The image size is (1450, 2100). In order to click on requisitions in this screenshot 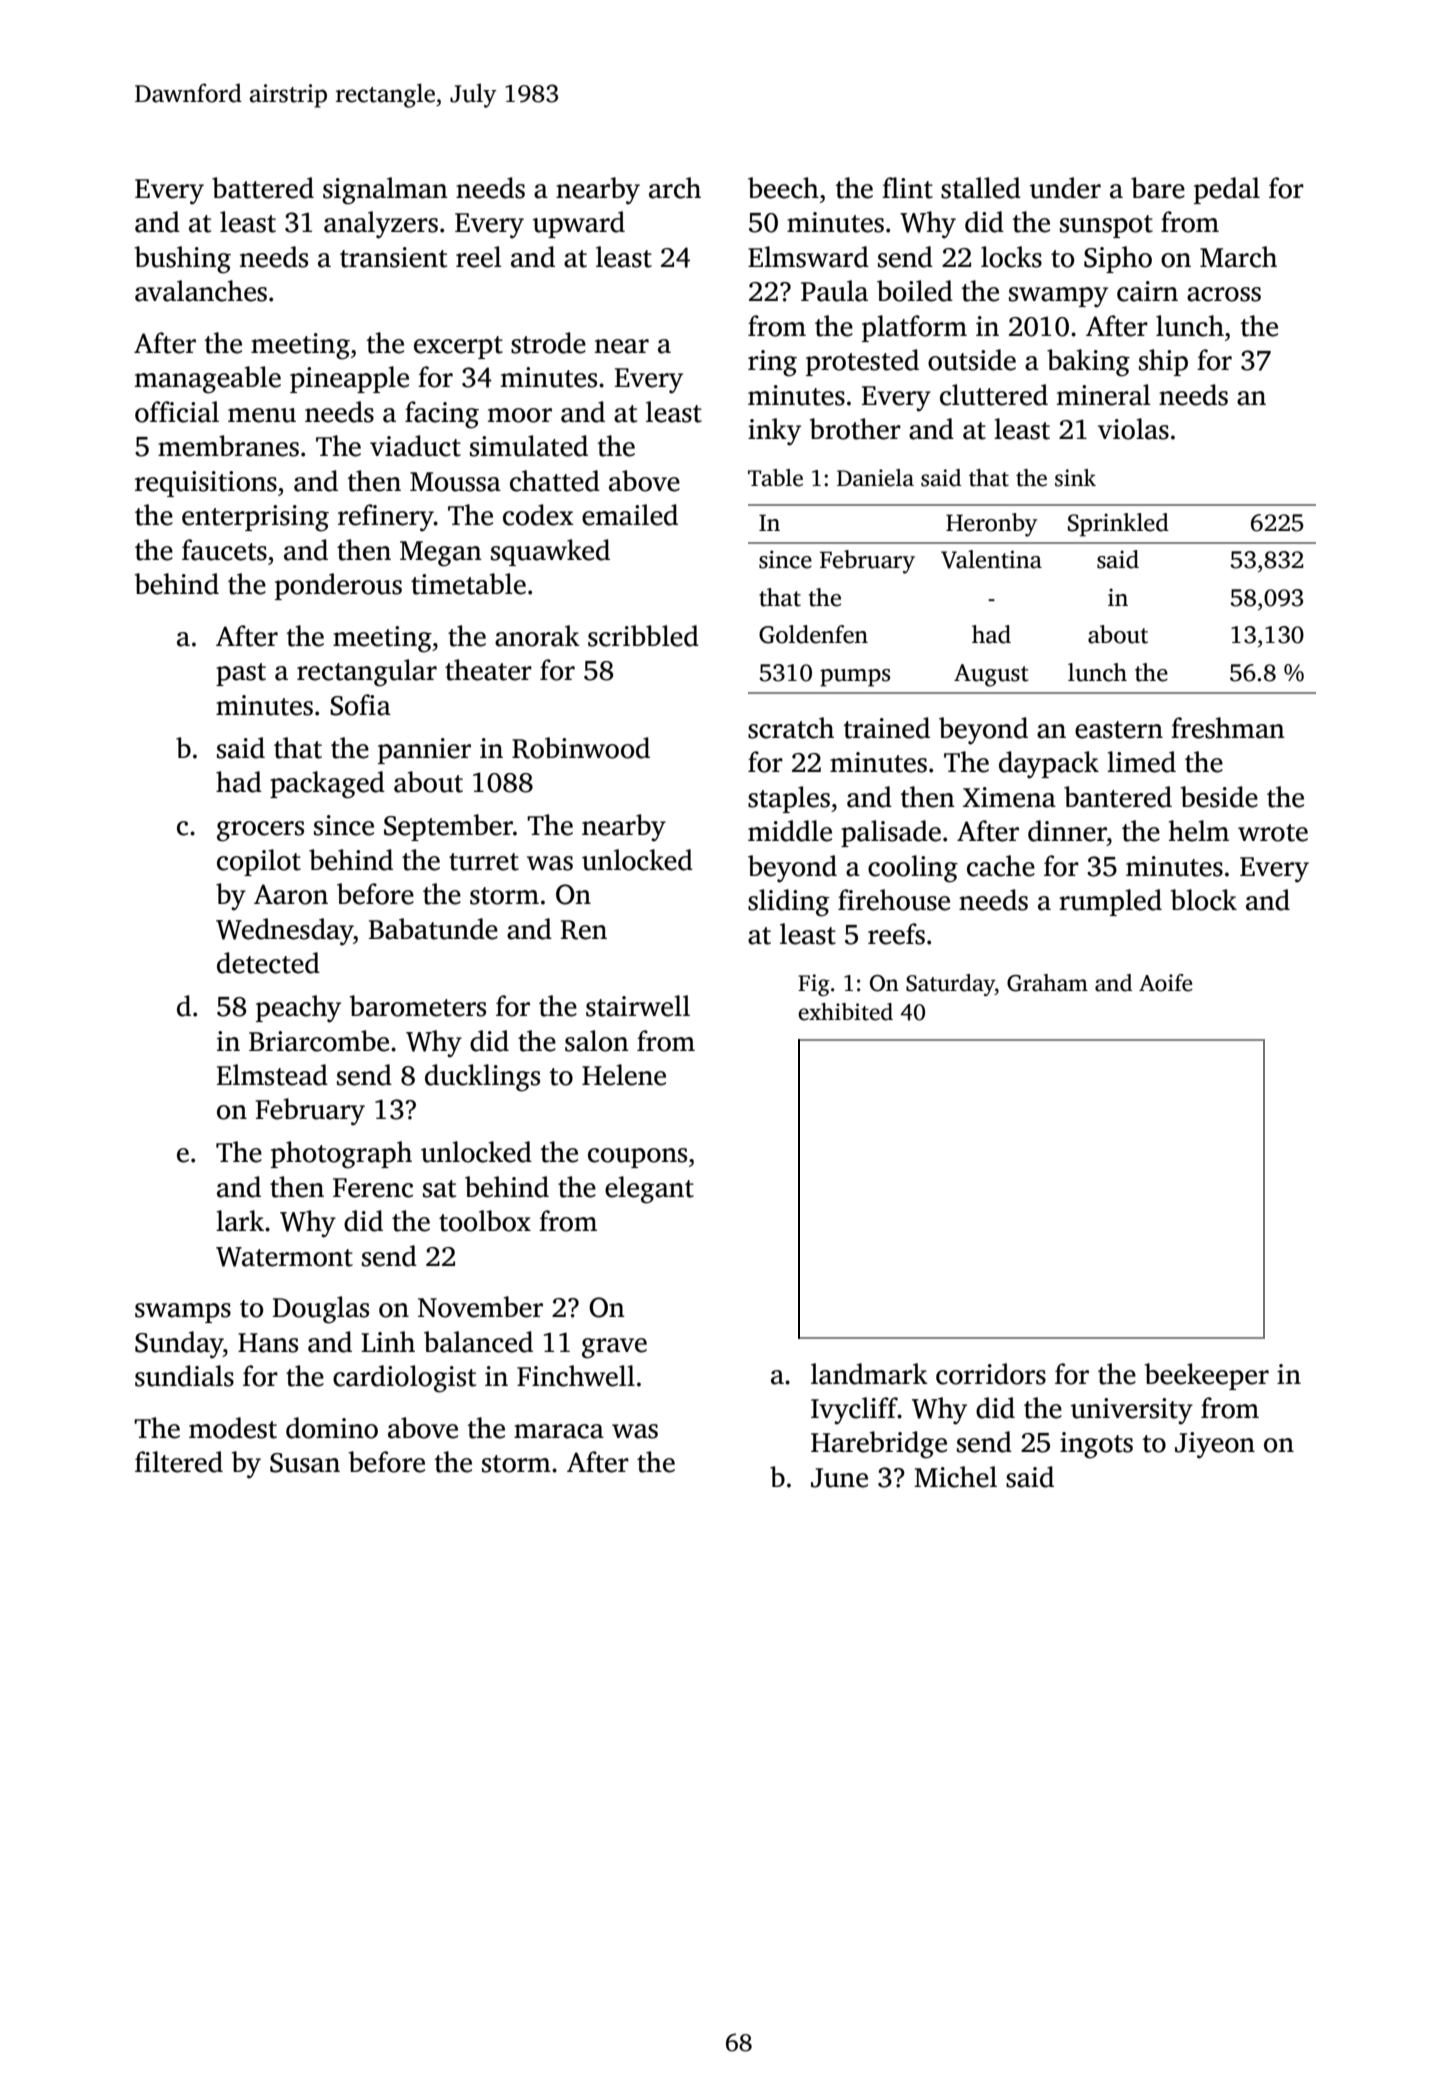, I will do `click(206, 484)`.
